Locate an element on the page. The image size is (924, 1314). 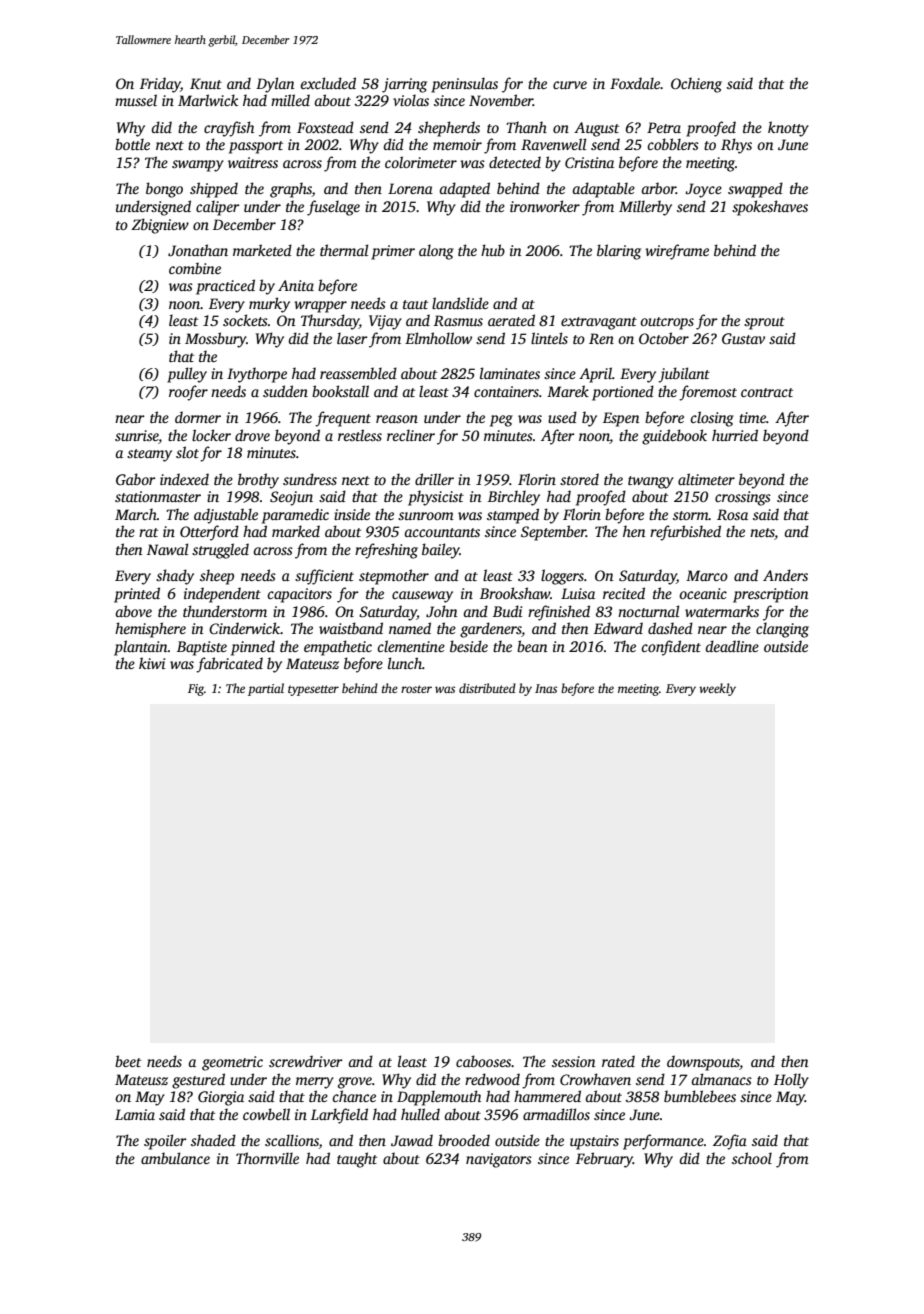
reason is located at coordinates (397, 419).
